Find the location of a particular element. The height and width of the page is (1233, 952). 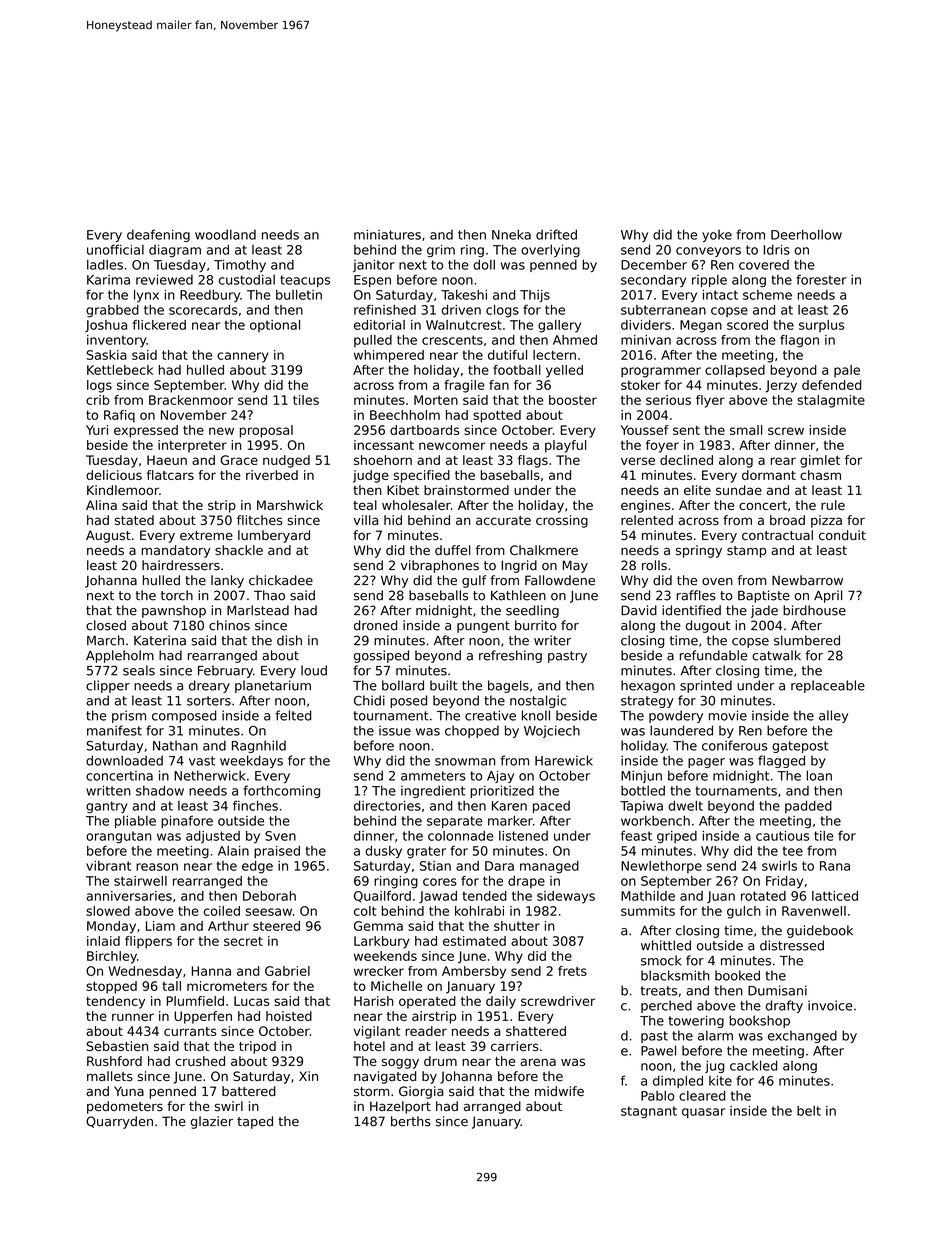

August is located at coordinates (108, 536).
